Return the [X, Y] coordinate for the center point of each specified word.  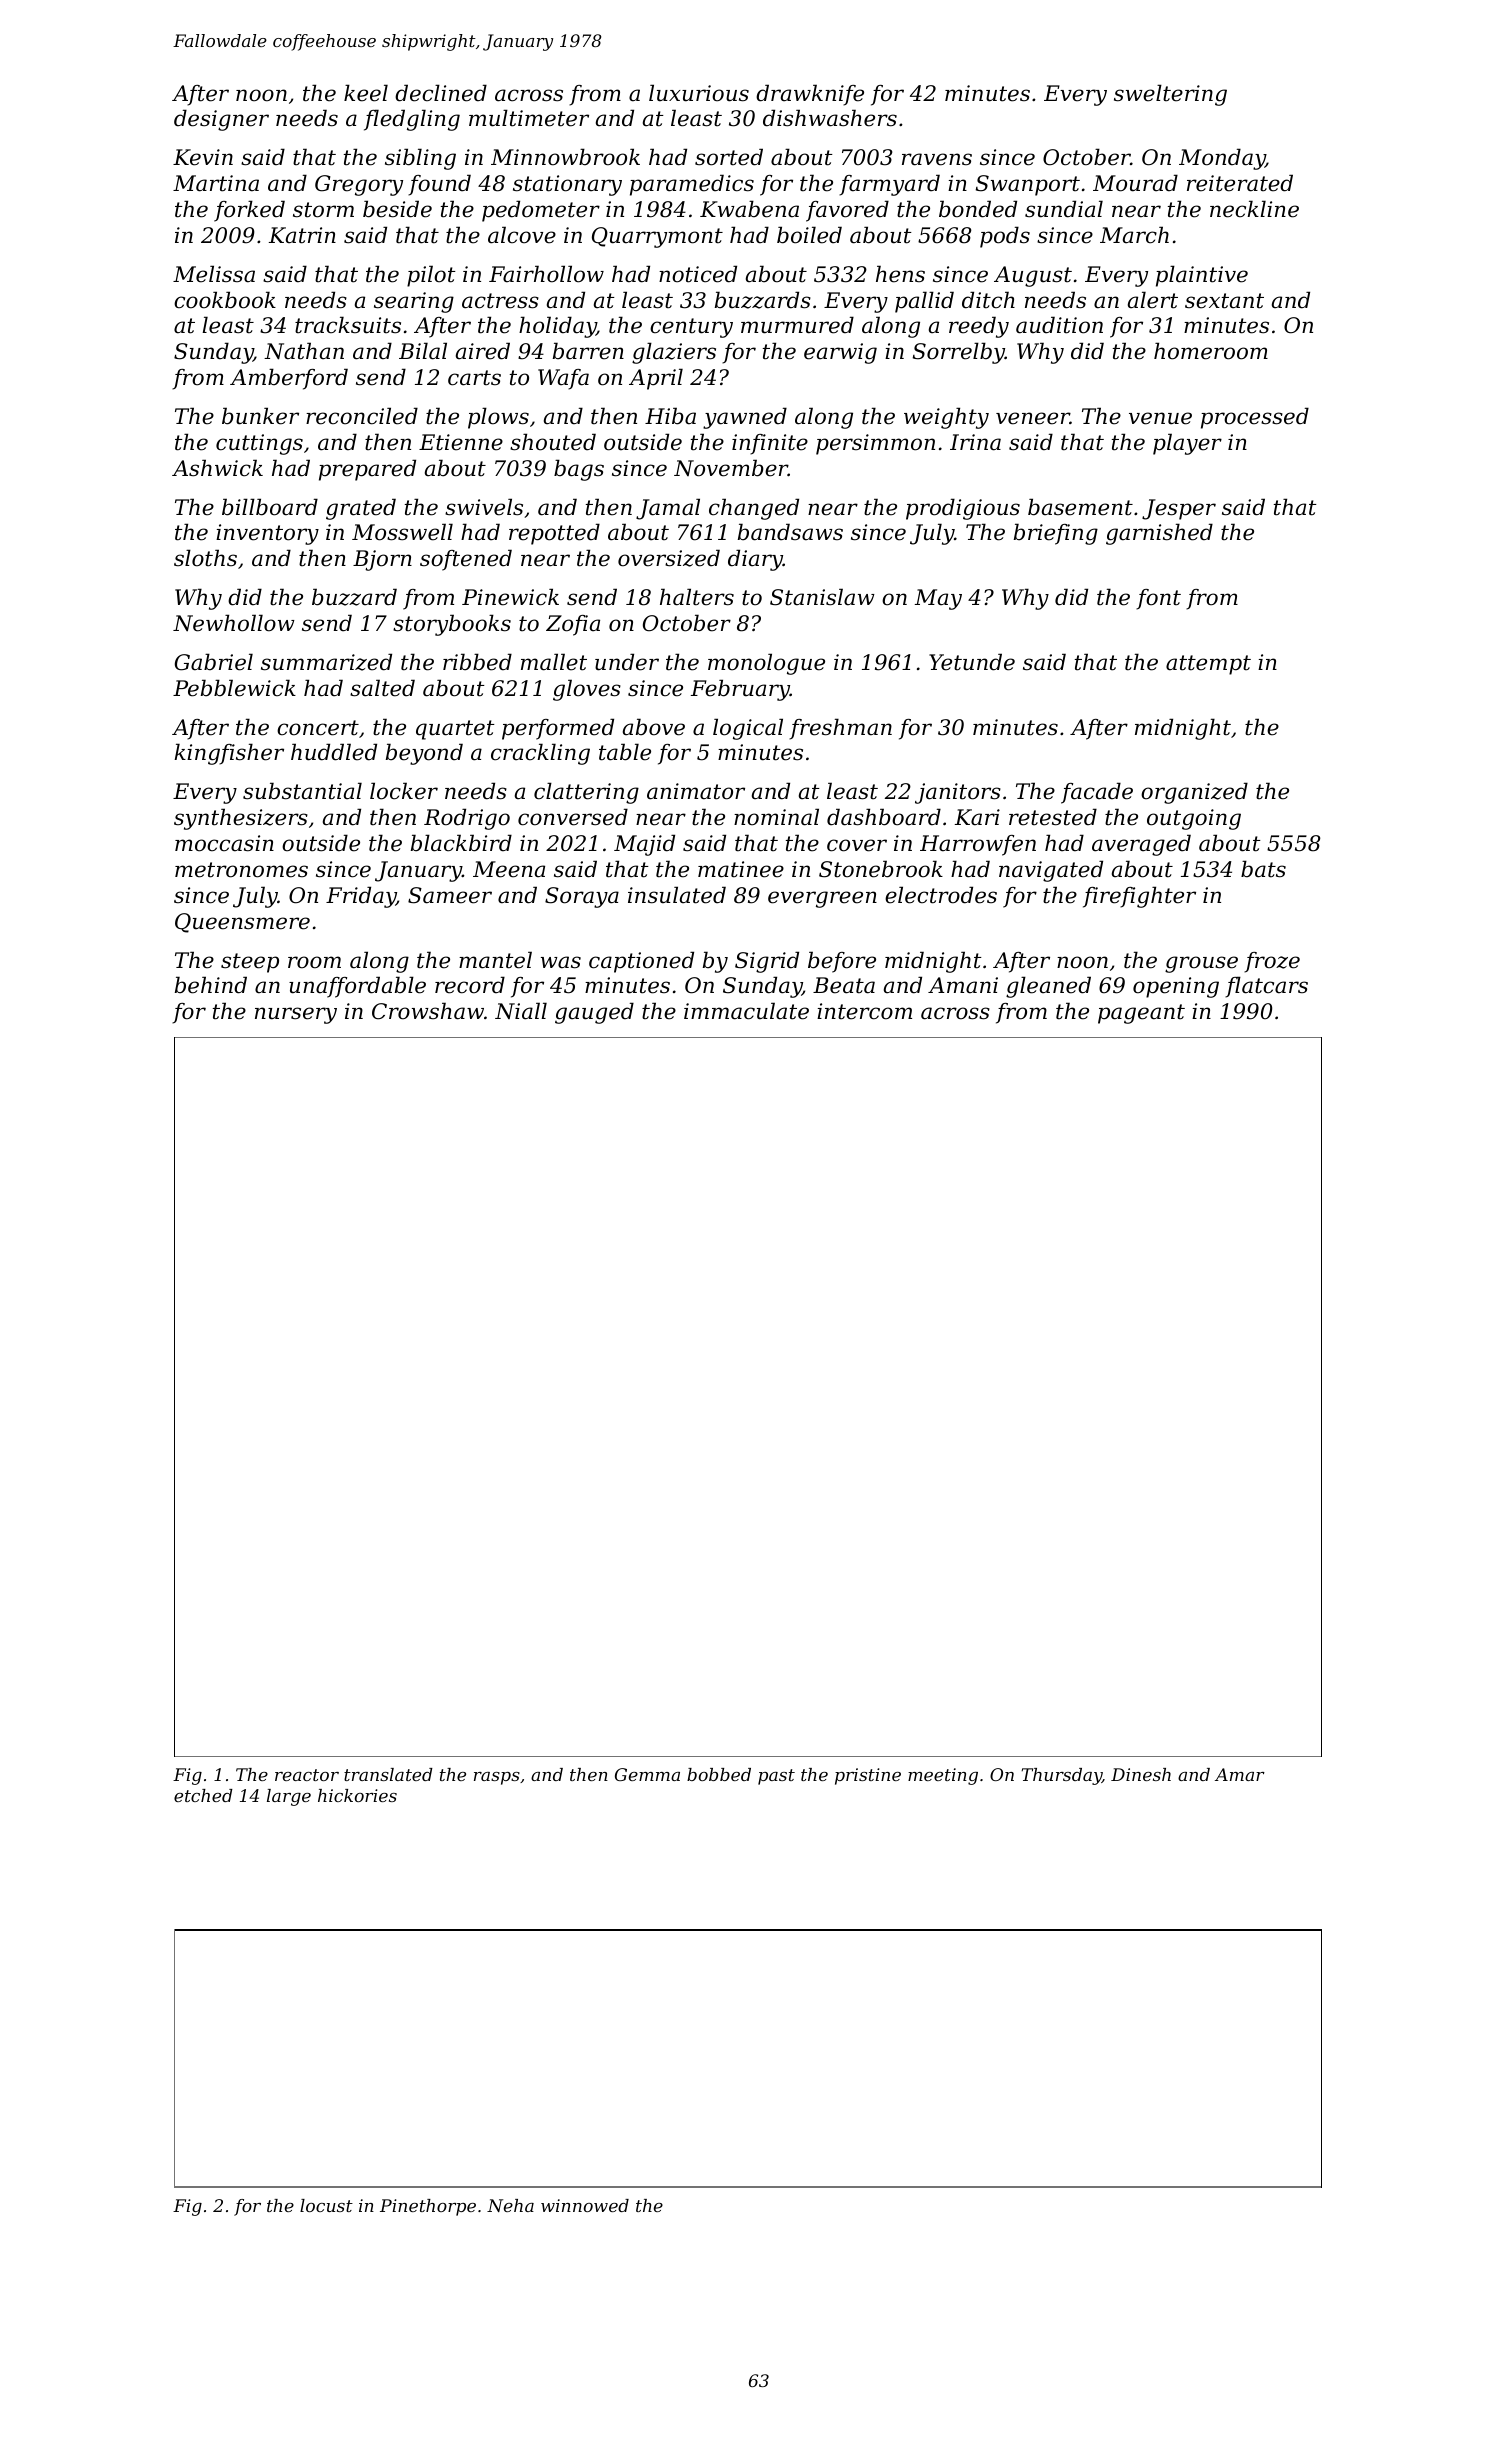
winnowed [585, 2205]
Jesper [1179, 509]
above [654, 727]
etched [203, 1795]
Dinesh [1141, 1774]
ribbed [477, 662]
